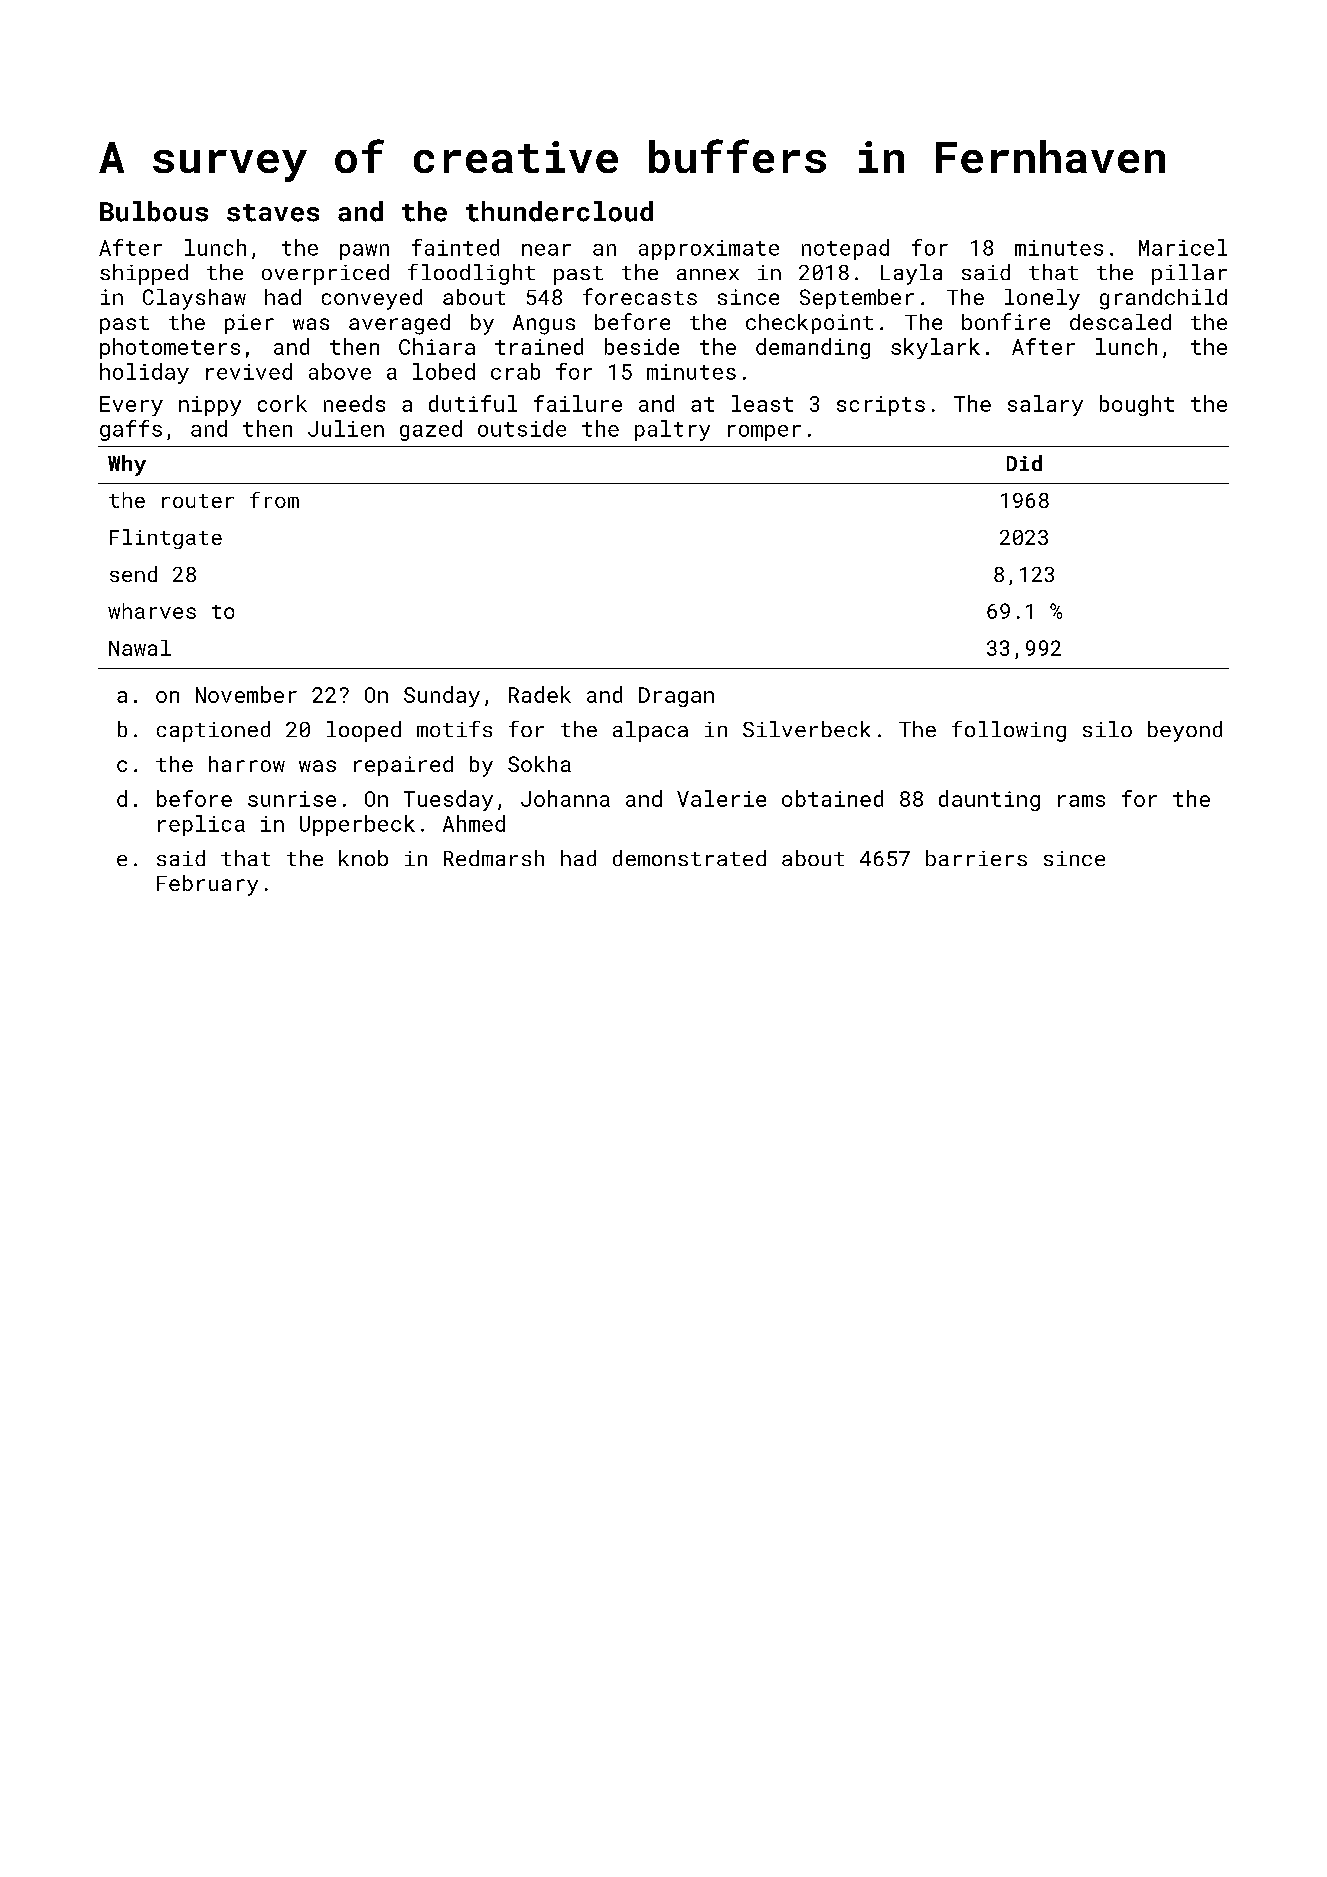 Image resolution: width=1327 pixels, height=1877 pixels. Describe the element at coordinates (762, 403) in the document. I see `least` at that location.
